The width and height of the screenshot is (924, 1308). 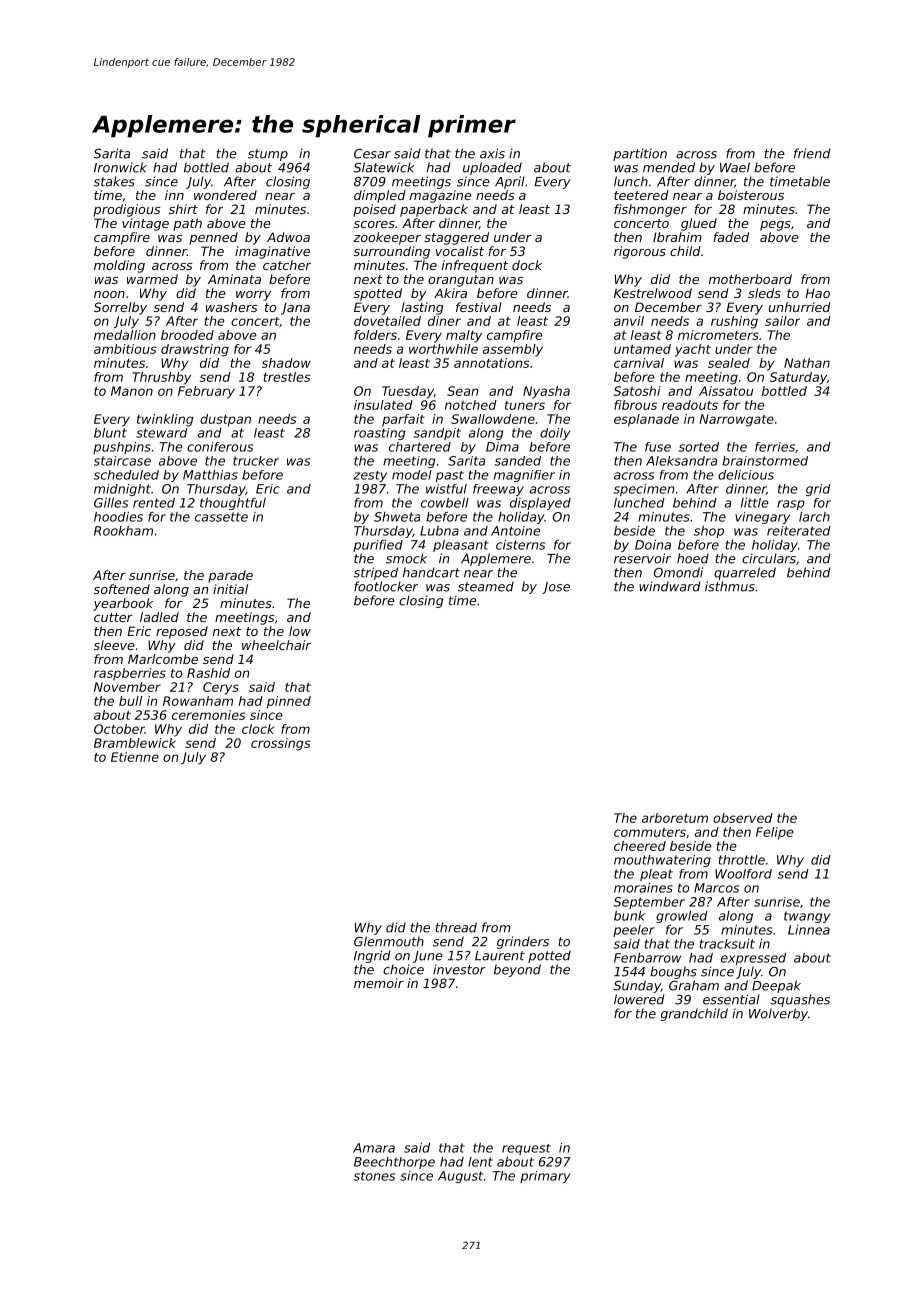 I want to click on worthwhile, so click(x=443, y=349).
